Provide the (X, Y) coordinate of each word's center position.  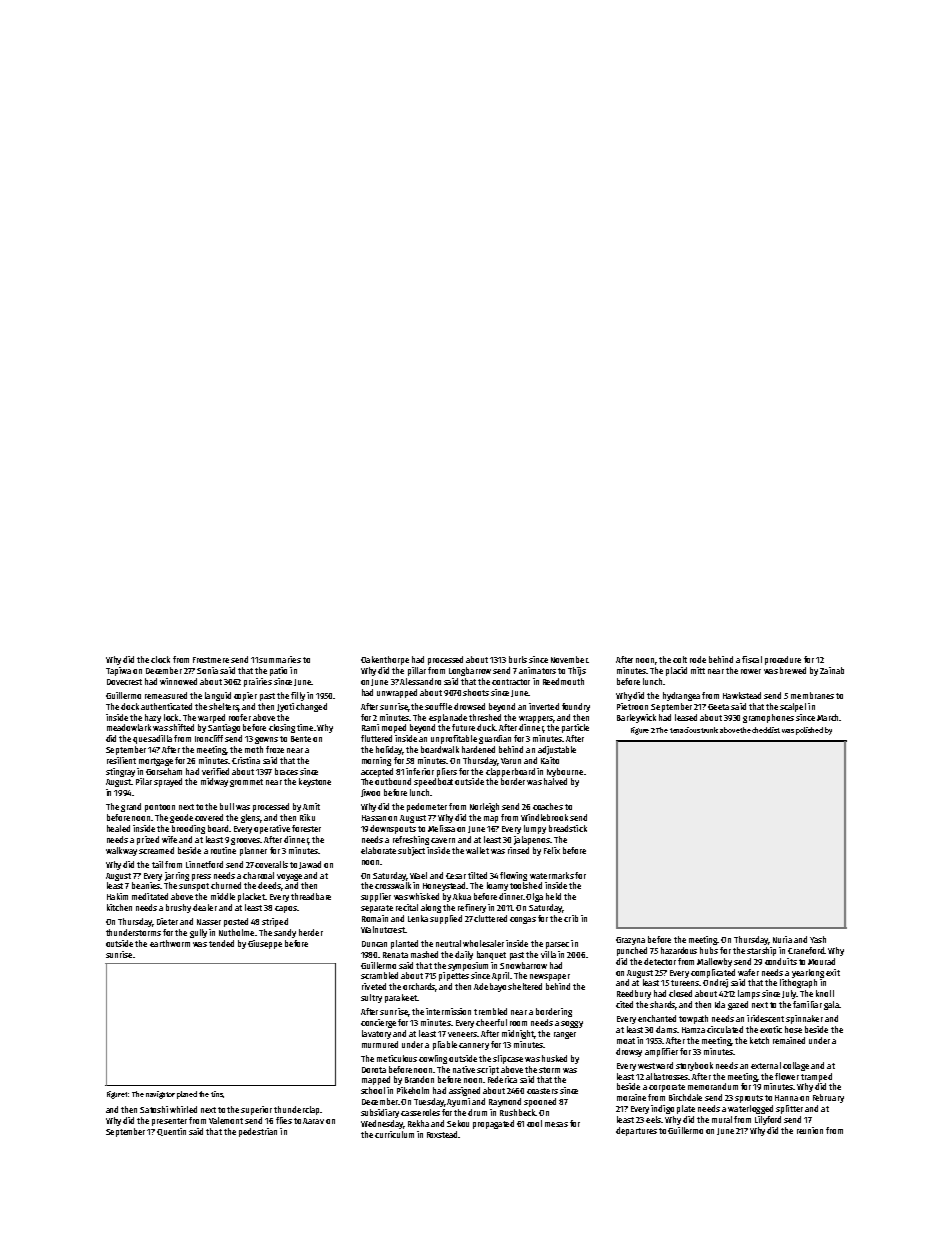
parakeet (401, 998)
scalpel (793, 707)
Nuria (782, 939)
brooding (188, 829)
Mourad (821, 961)
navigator (160, 1095)
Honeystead (444, 886)
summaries (280, 659)
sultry (371, 998)
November (569, 659)
